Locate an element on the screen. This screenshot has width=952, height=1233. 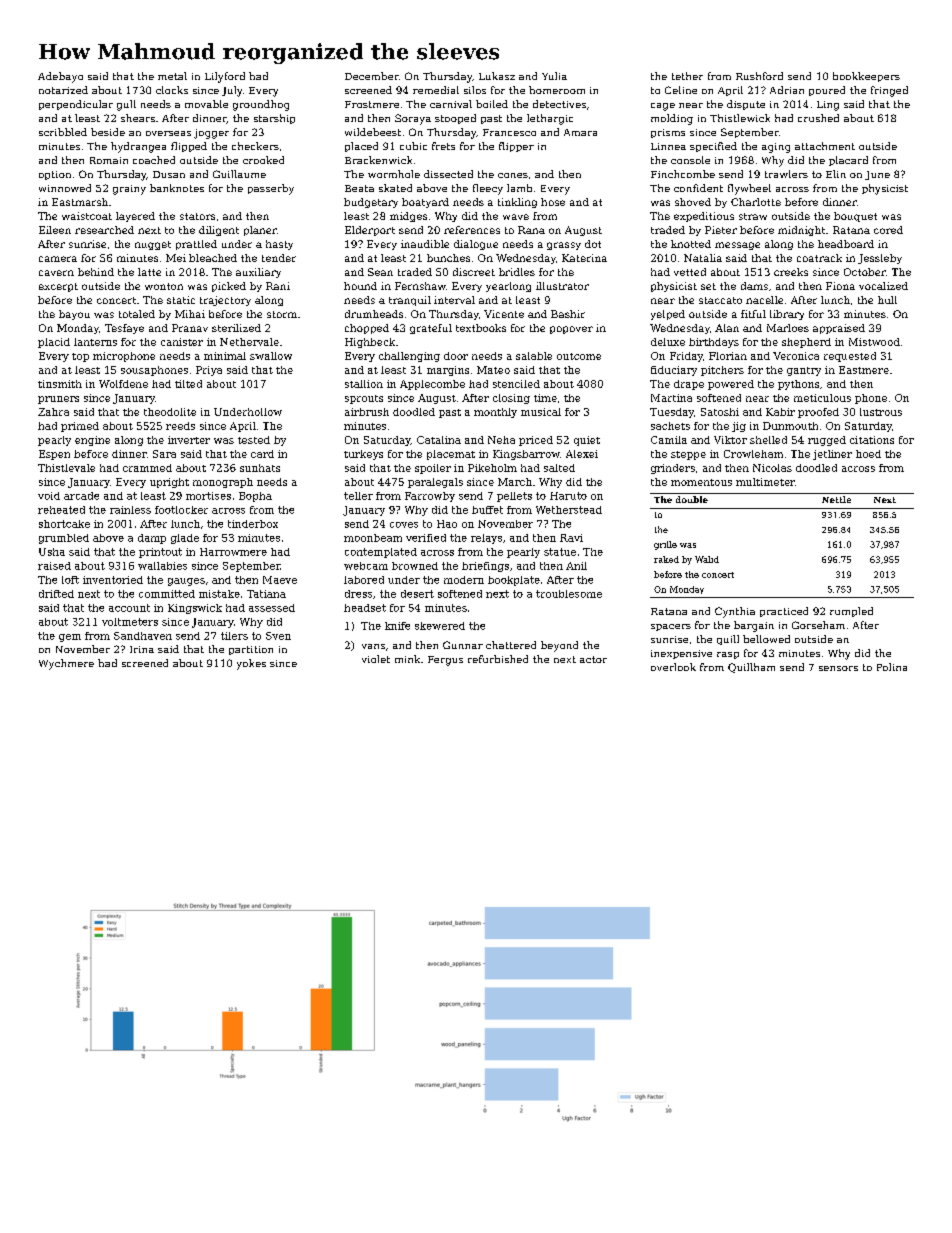
trawlers is located at coordinates (786, 174).
